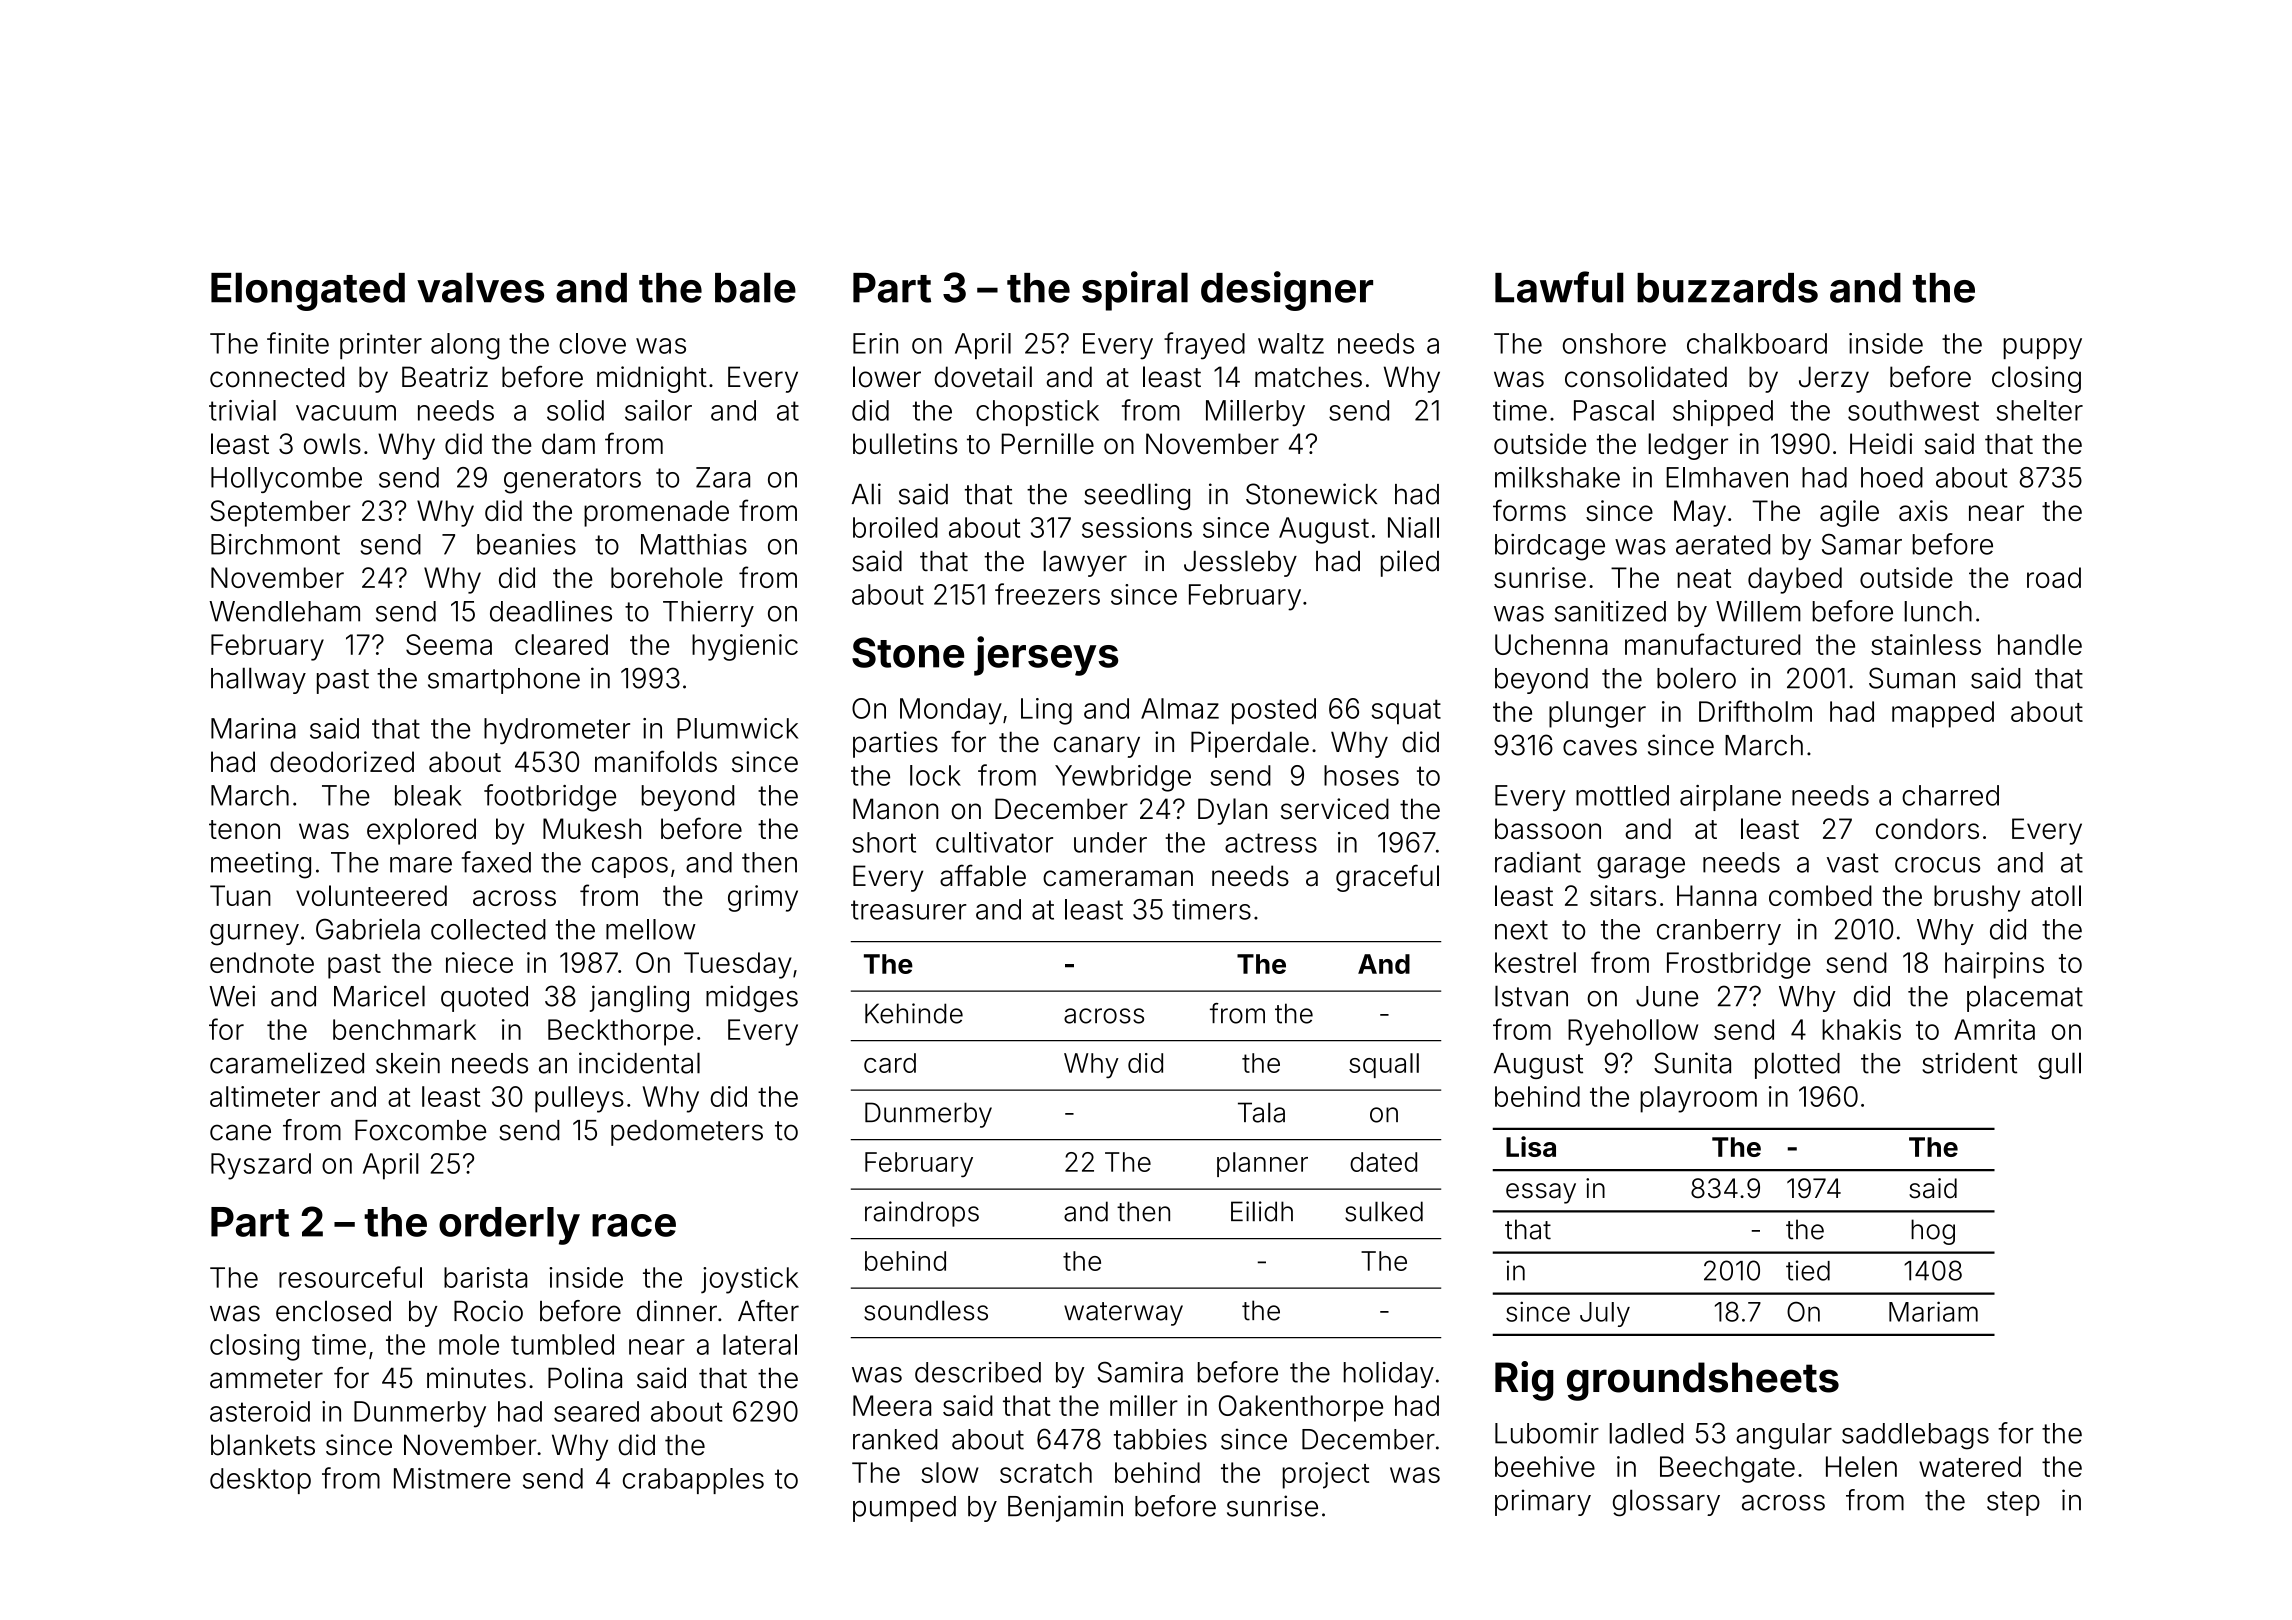 The image size is (2292, 1620). I want to click on Elongated, so click(308, 291).
